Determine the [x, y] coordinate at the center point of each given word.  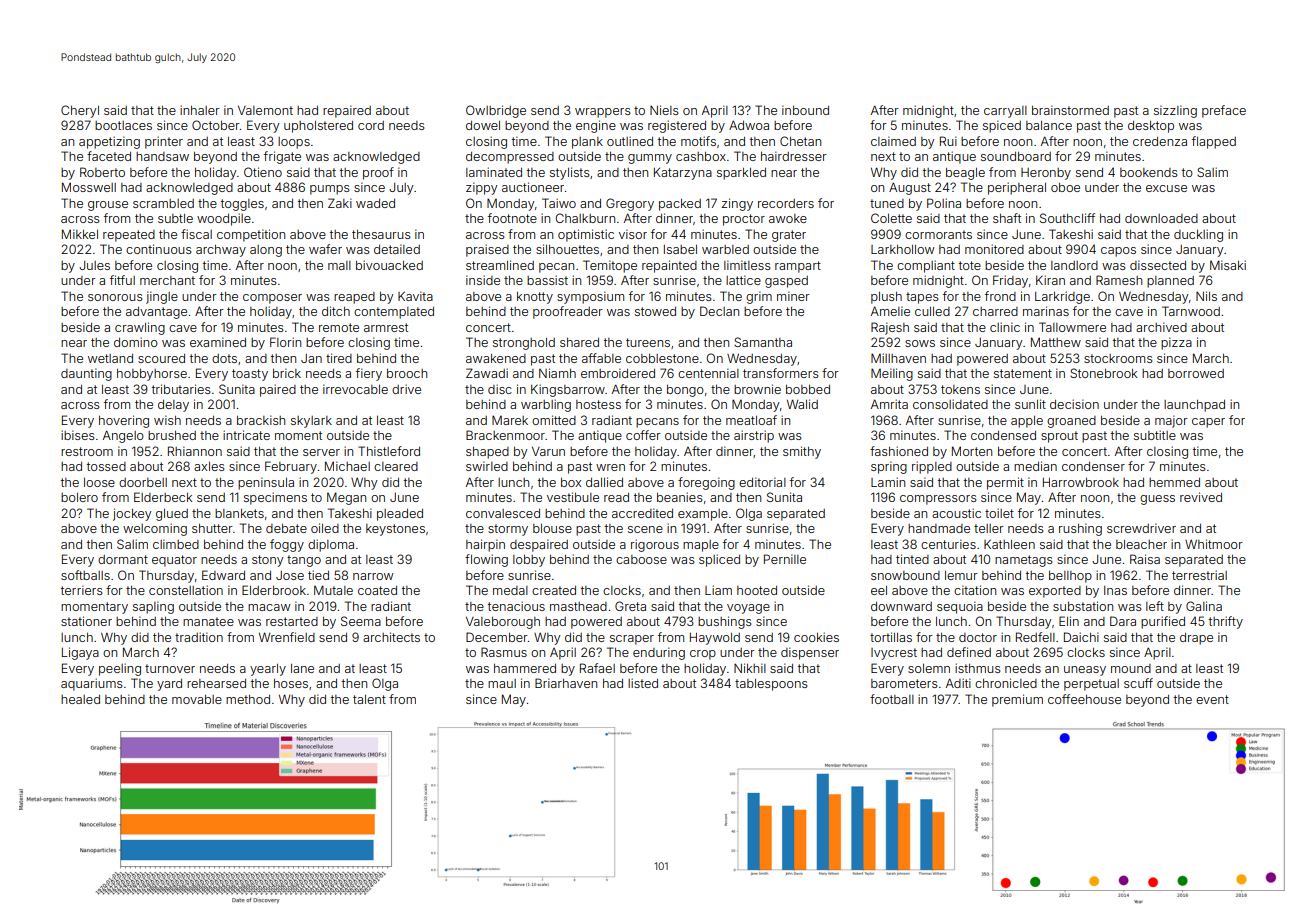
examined [218, 342]
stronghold [524, 344]
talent [369, 699]
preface [1224, 111]
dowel [483, 125]
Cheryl [80, 111]
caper [1208, 423]
